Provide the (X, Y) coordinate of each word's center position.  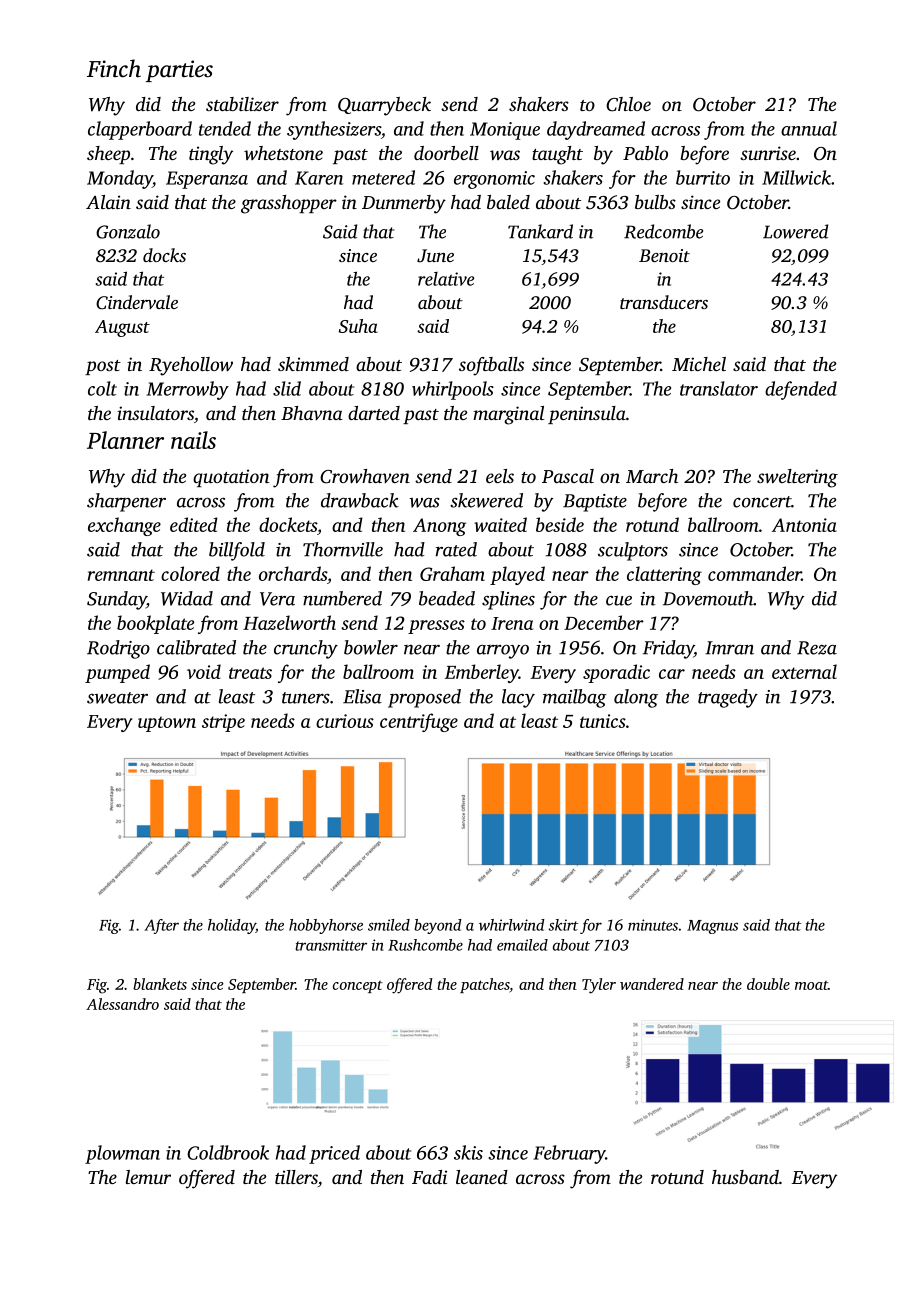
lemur (148, 1177)
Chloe (628, 104)
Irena (512, 623)
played (517, 575)
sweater (117, 698)
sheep (108, 155)
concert (762, 502)
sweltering (797, 478)
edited (194, 524)
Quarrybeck (384, 106)
